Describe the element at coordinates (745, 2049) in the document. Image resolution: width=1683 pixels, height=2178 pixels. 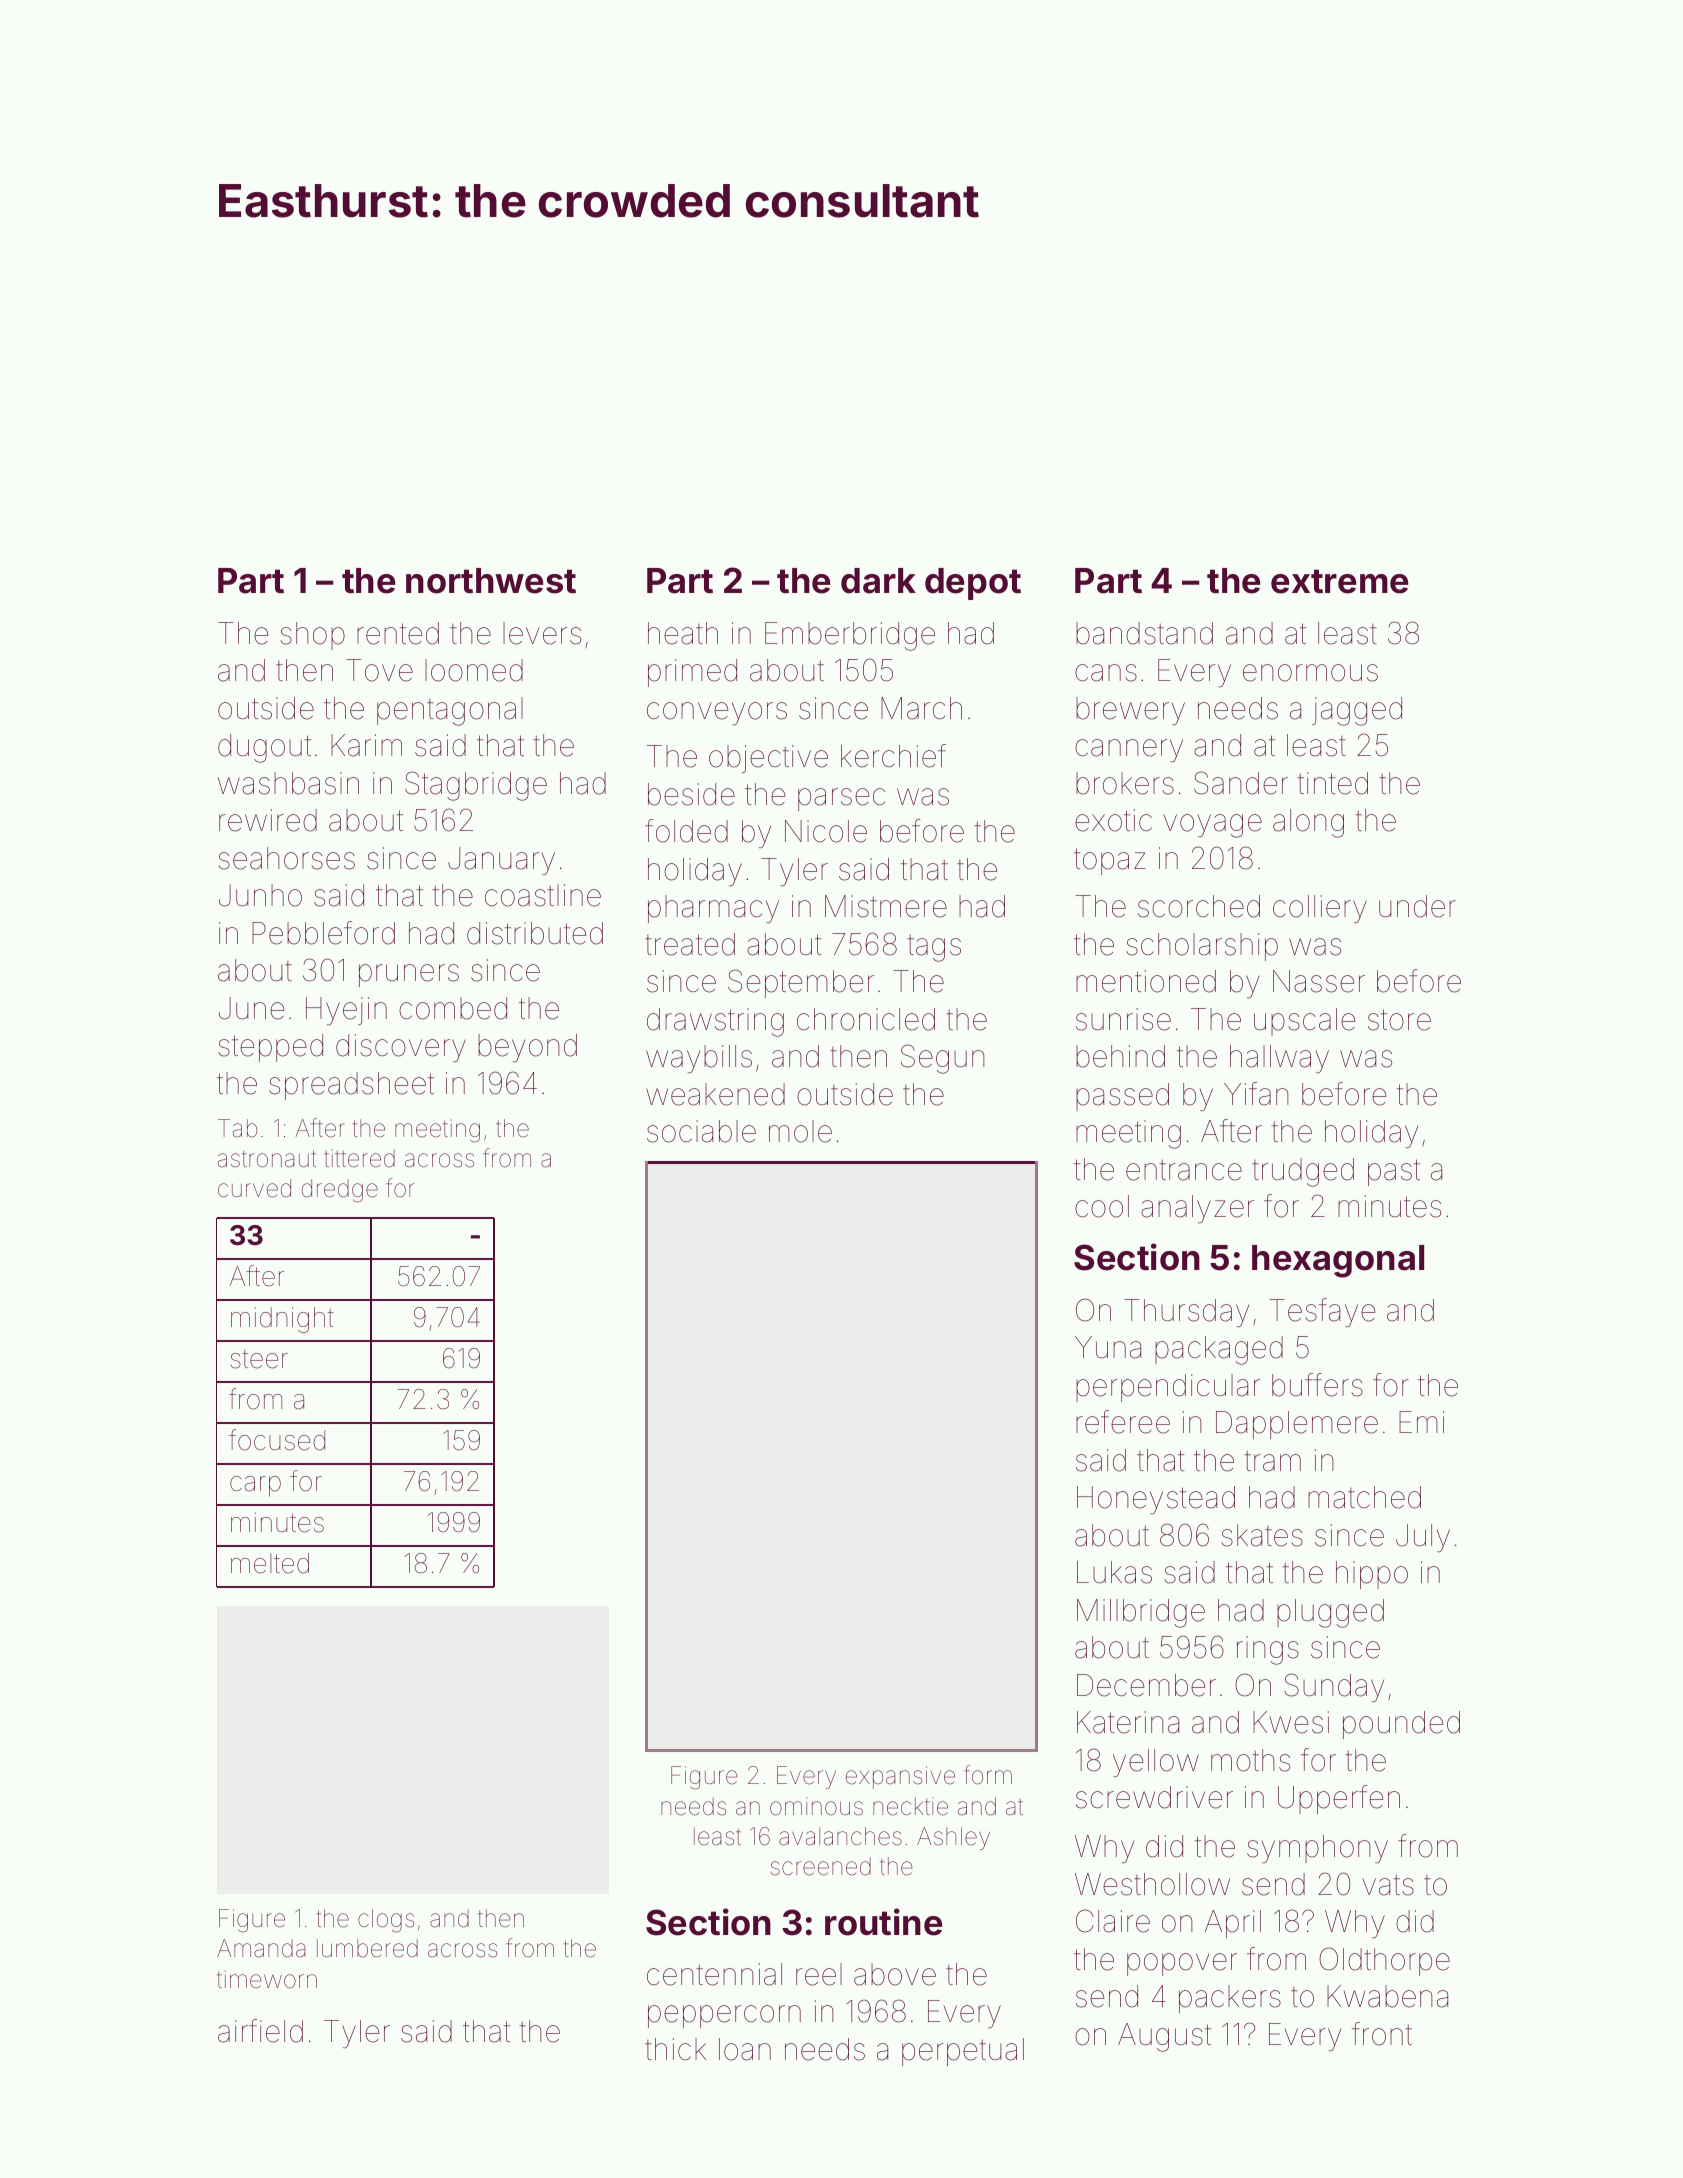
I see `loan` at that location.
